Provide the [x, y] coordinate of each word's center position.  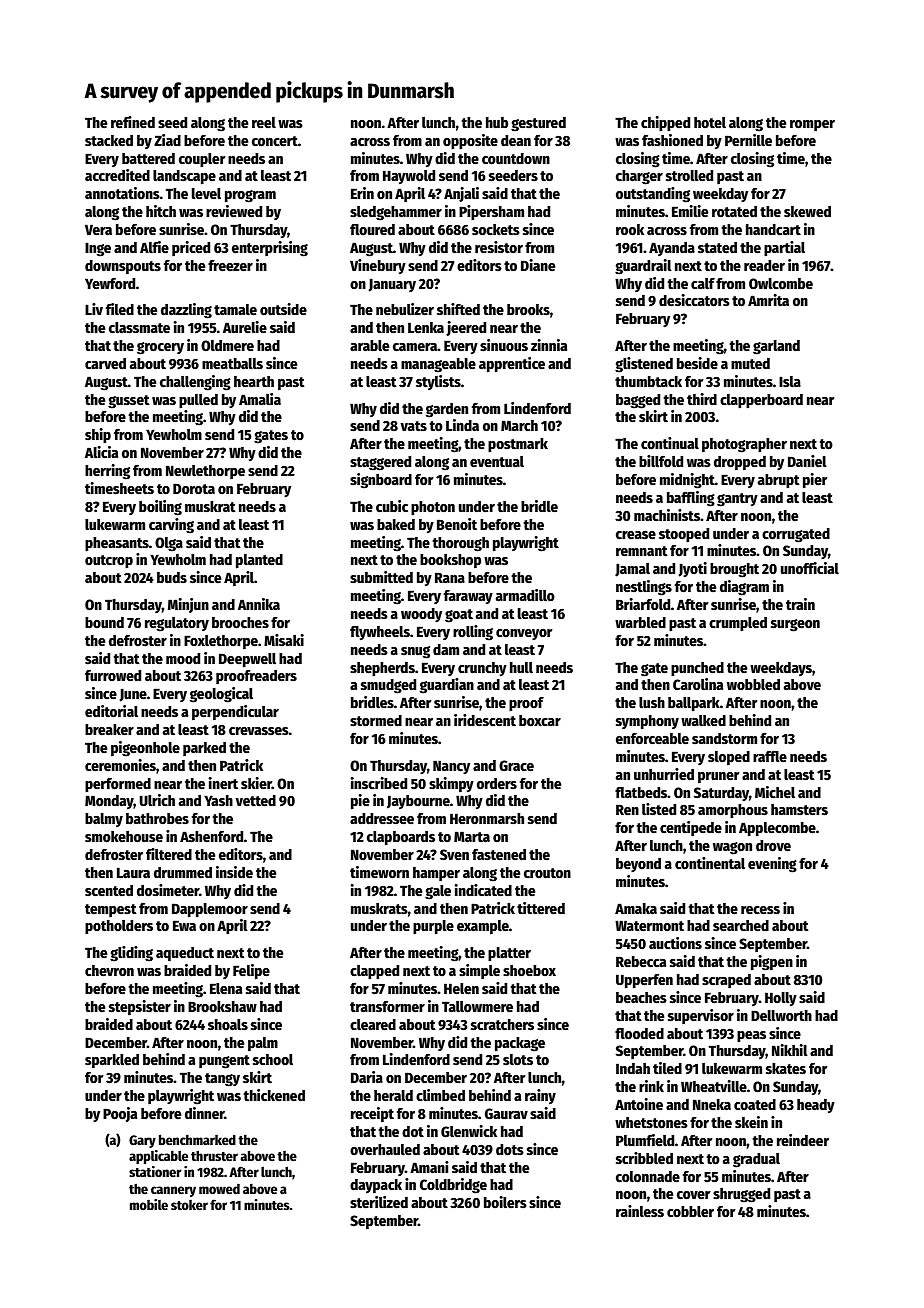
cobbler [690, 1211]
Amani [429, 1167]
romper [812, 125]
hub [497, 122]
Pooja [120, 1114]
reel [264, 122]
